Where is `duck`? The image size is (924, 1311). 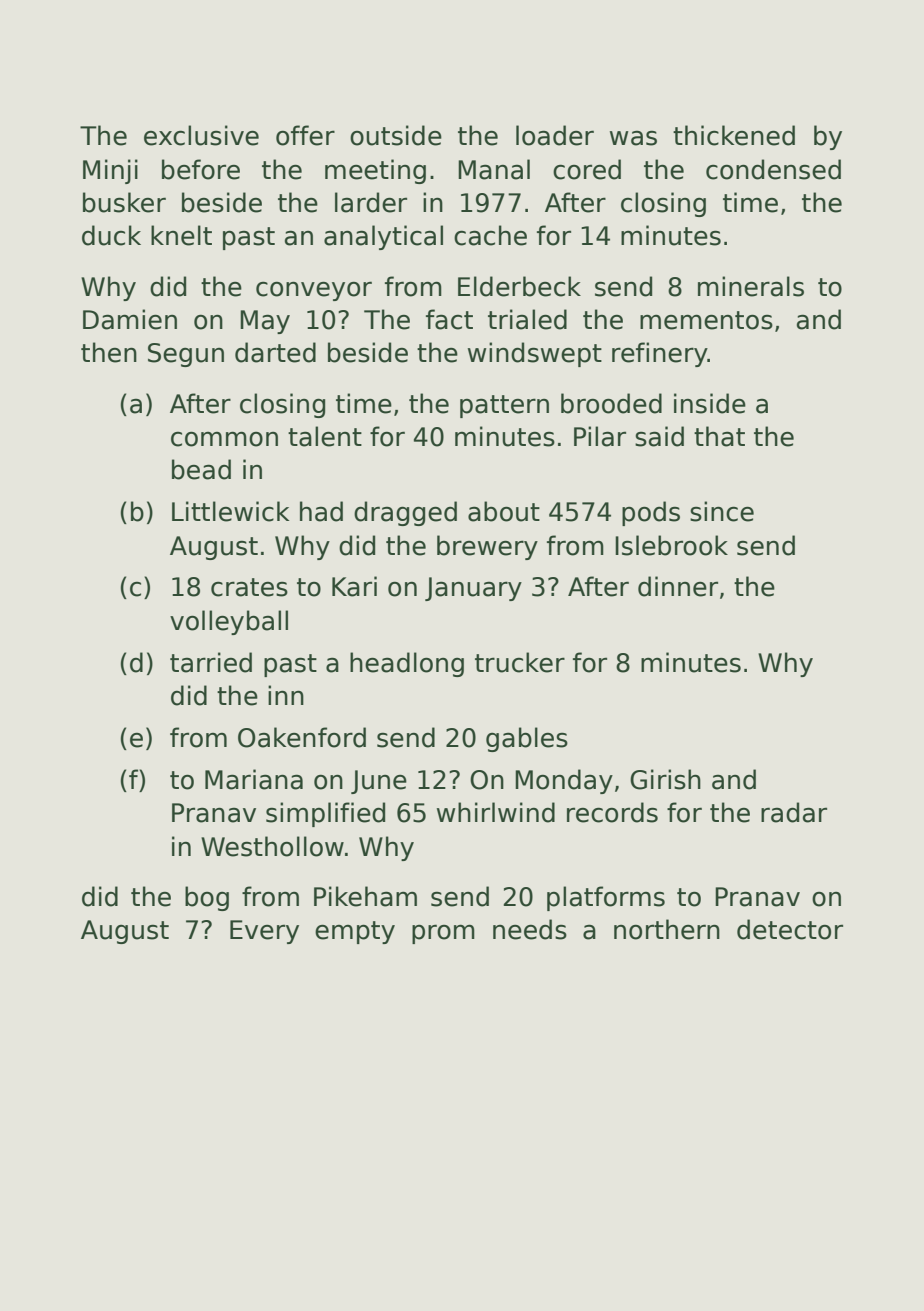
duck is located at coordinates (111, 235).
